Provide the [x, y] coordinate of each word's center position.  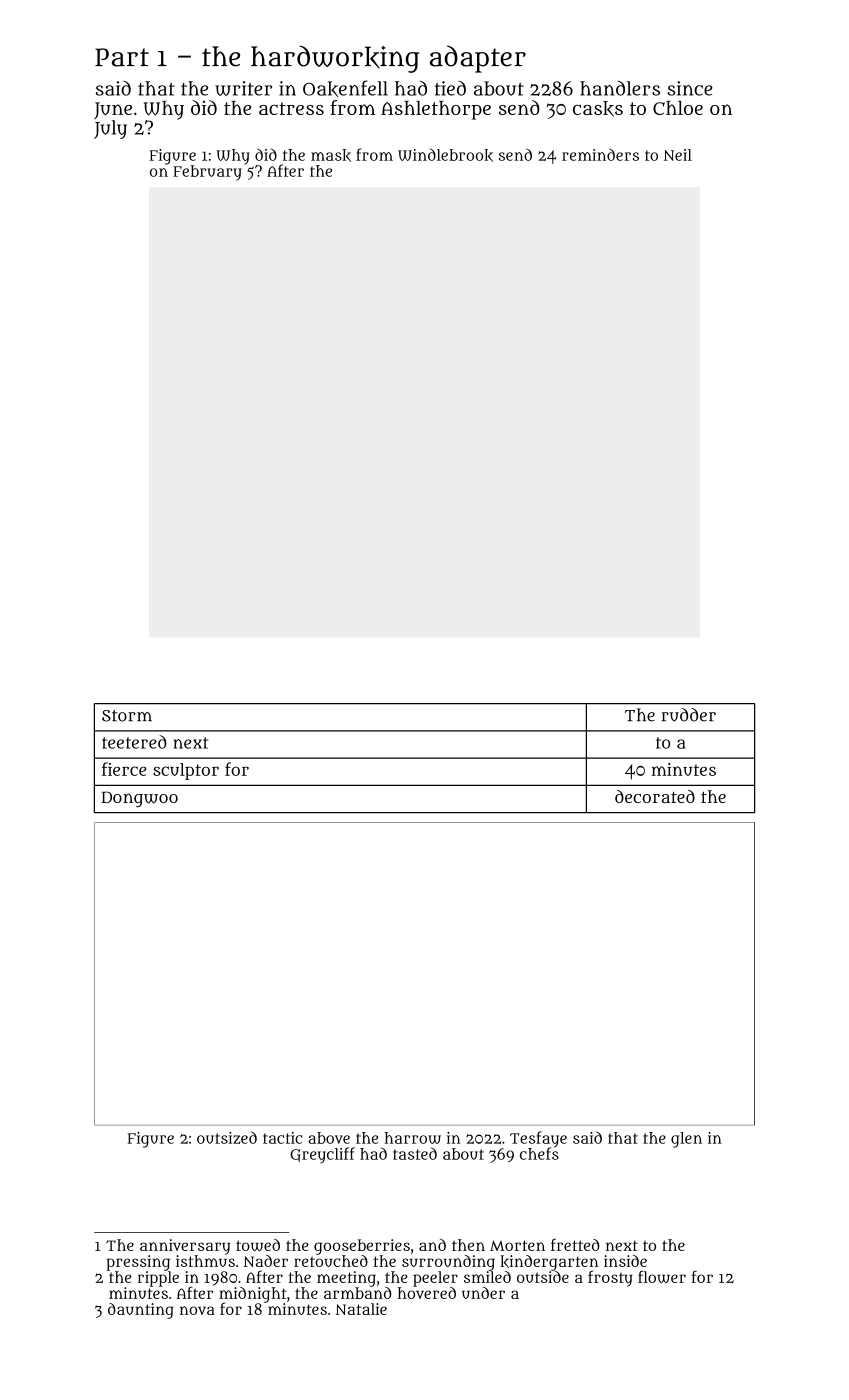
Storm [127, 716]
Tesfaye [538, 1139]
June [113, 110]
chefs [539, 1153]
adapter [478, 59]
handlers [620, 88]
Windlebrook [445, 155]
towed [258, 1245]
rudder [689, 715]
